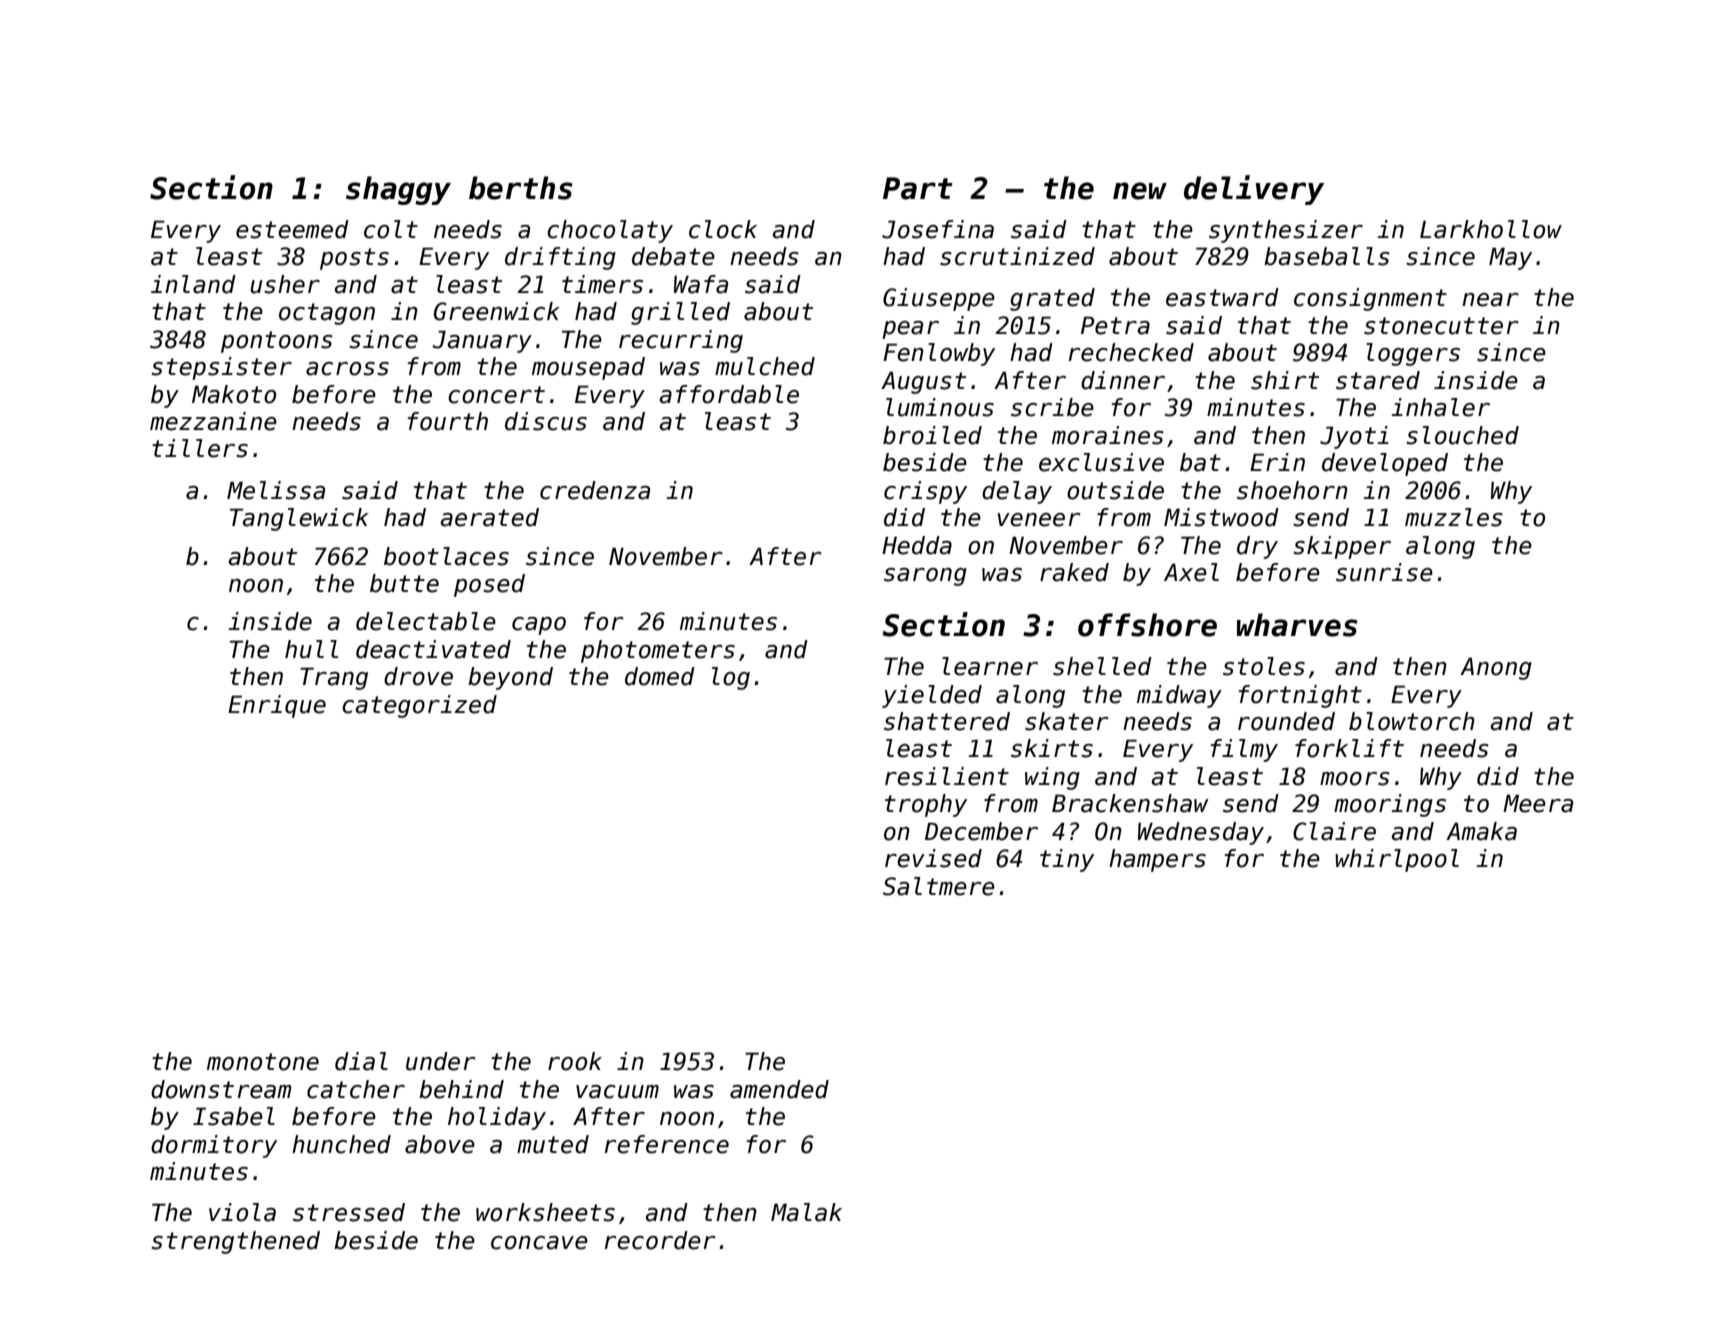 The image size is (1729, 1336). Describe the element at coordinates (806, 1212) in the screenshot. I see `Malak` at that location.
